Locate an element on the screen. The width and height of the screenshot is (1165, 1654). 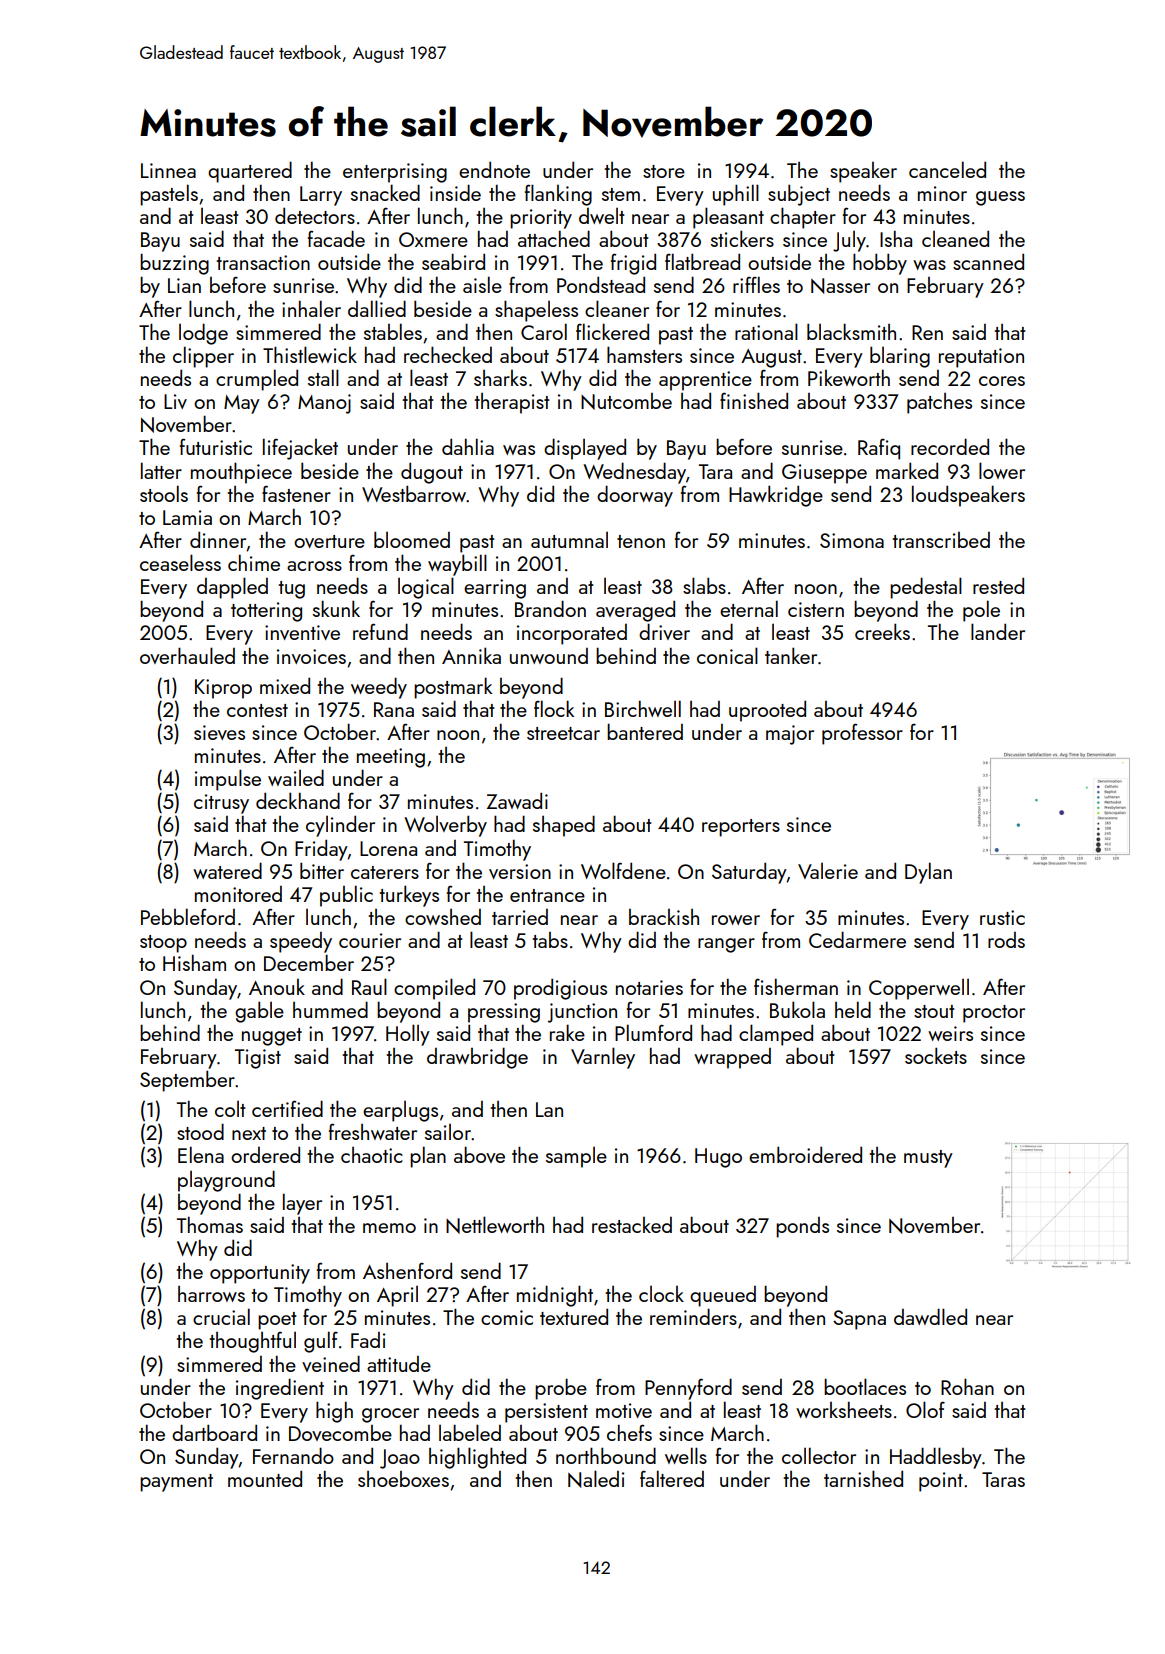
shoeboxes is located at coordinates (403, 1479).
